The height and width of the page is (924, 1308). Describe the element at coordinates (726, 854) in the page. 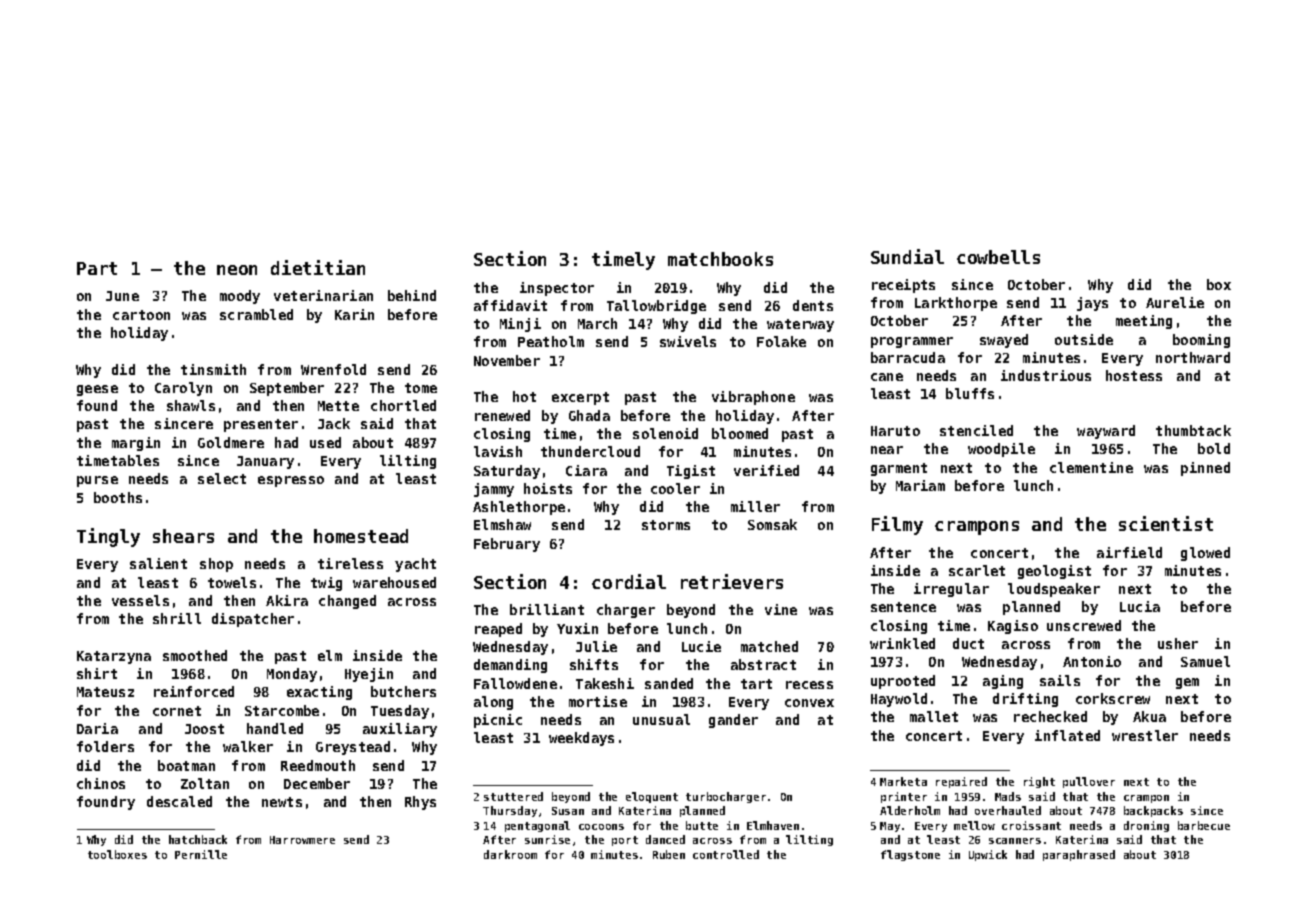

I see `controlled` at that location.
